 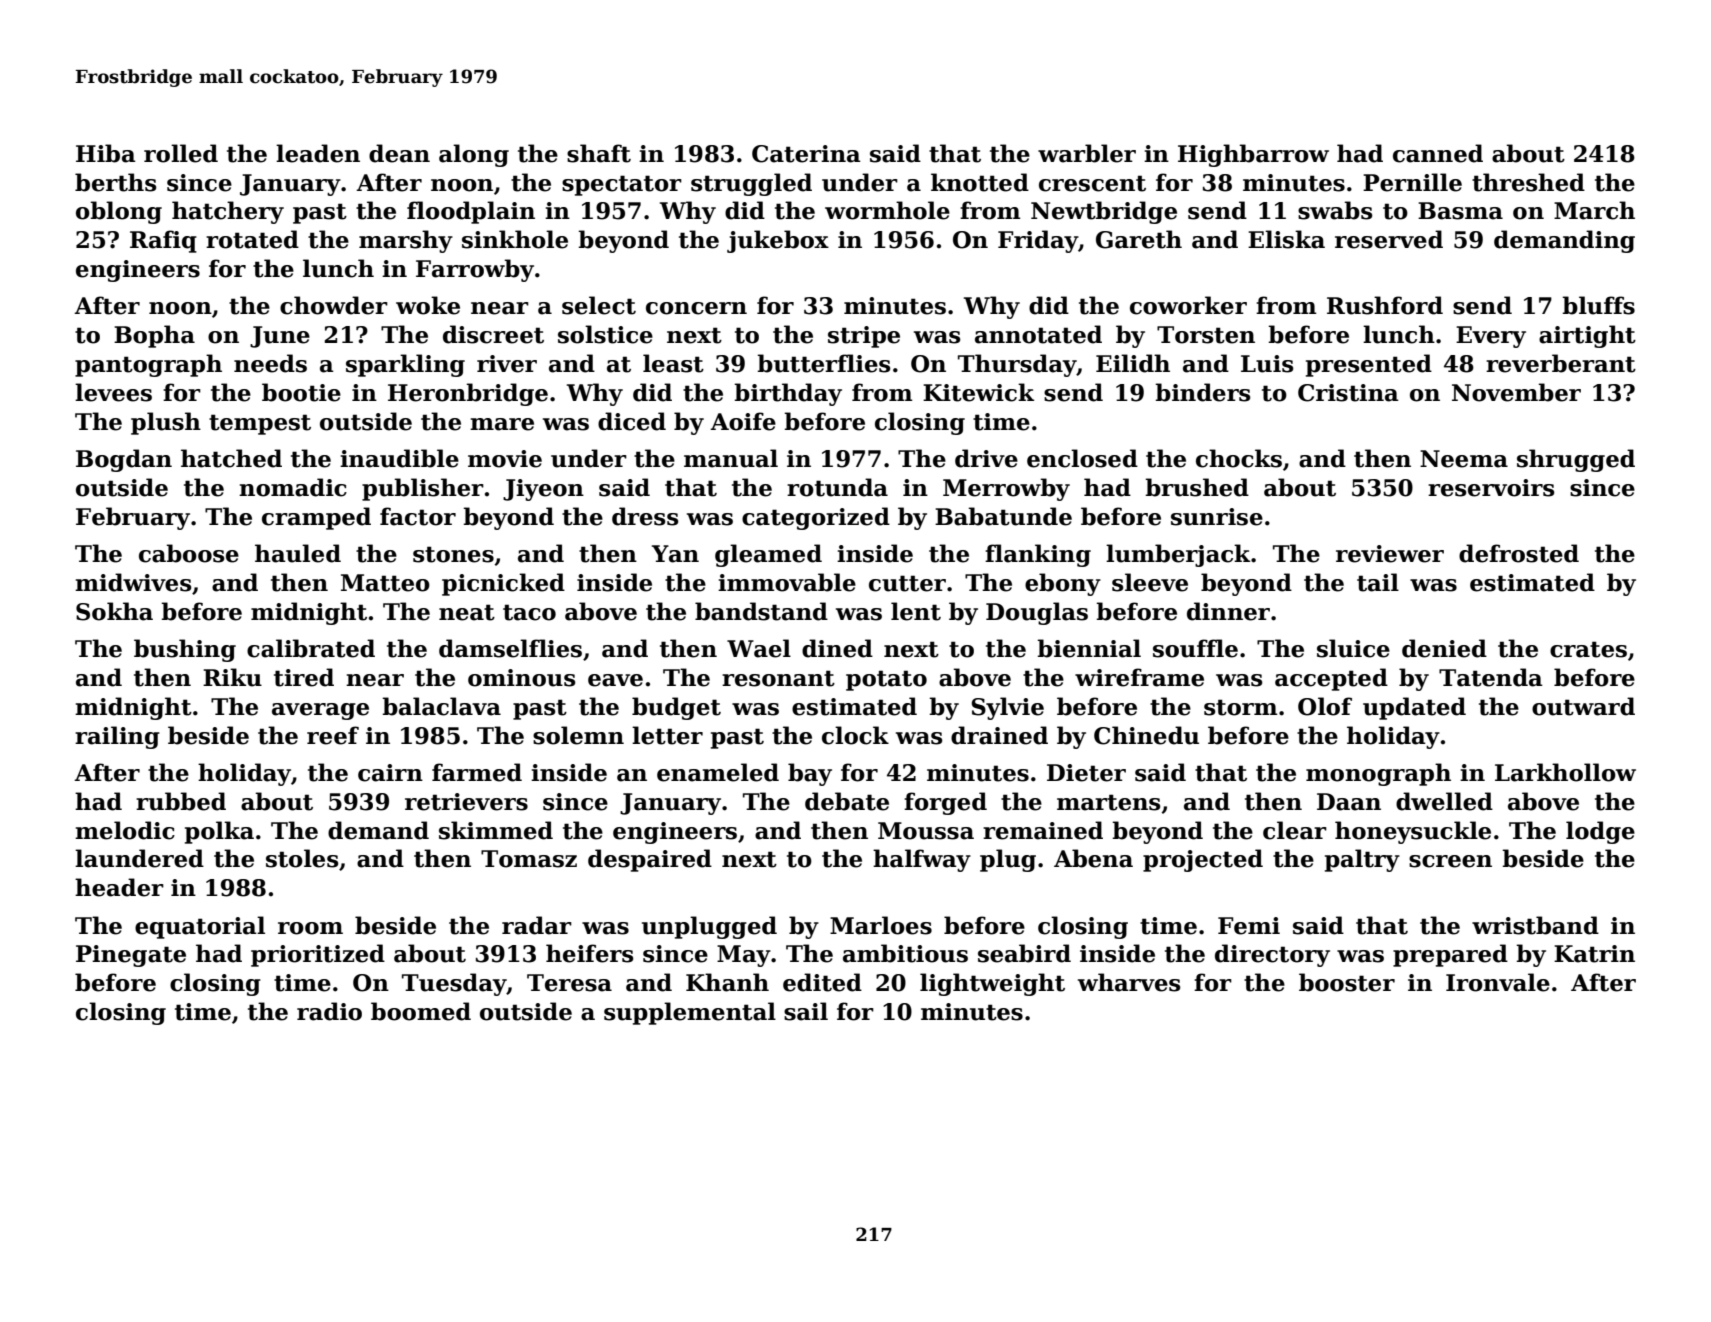 I want to click on hatched, so click(x=231, y=458).
